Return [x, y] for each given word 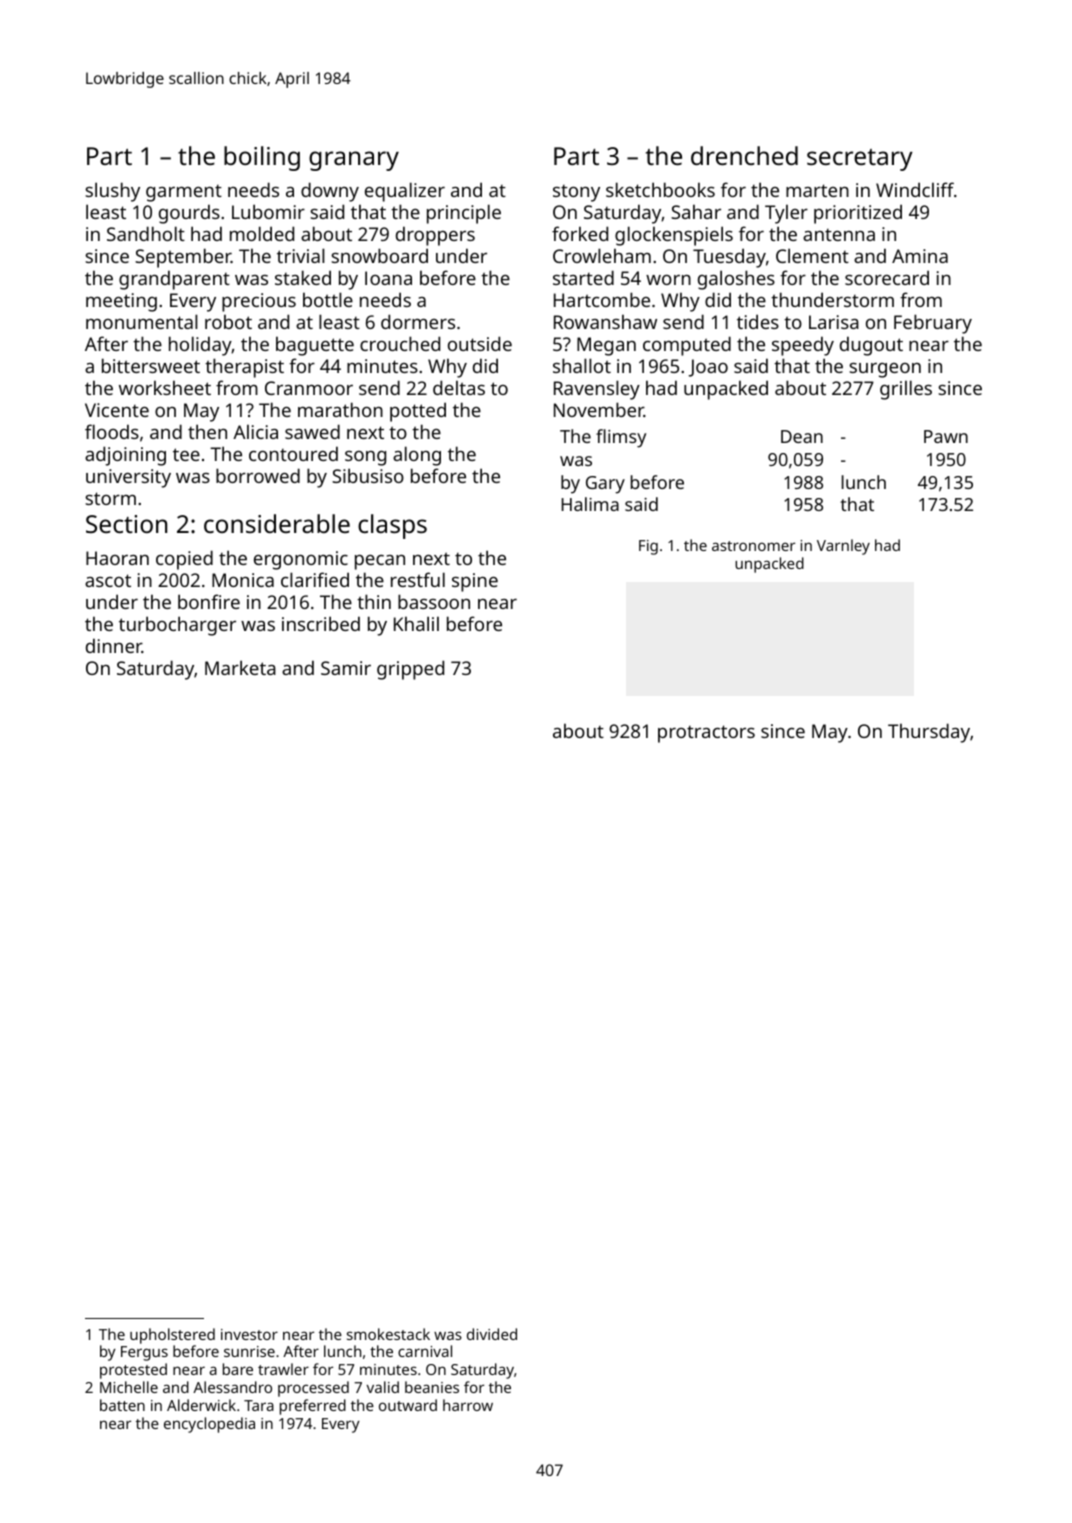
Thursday [929, 733]
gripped [410, 670]
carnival [425, 1351]
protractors [706, 734]
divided [492, 1334]
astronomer [753, 546]
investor [249, 1334]
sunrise [249, 1351]
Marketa [240, 667]
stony [576, 193]
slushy [112, 192]
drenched [744, 155]
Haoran [117, 558]
